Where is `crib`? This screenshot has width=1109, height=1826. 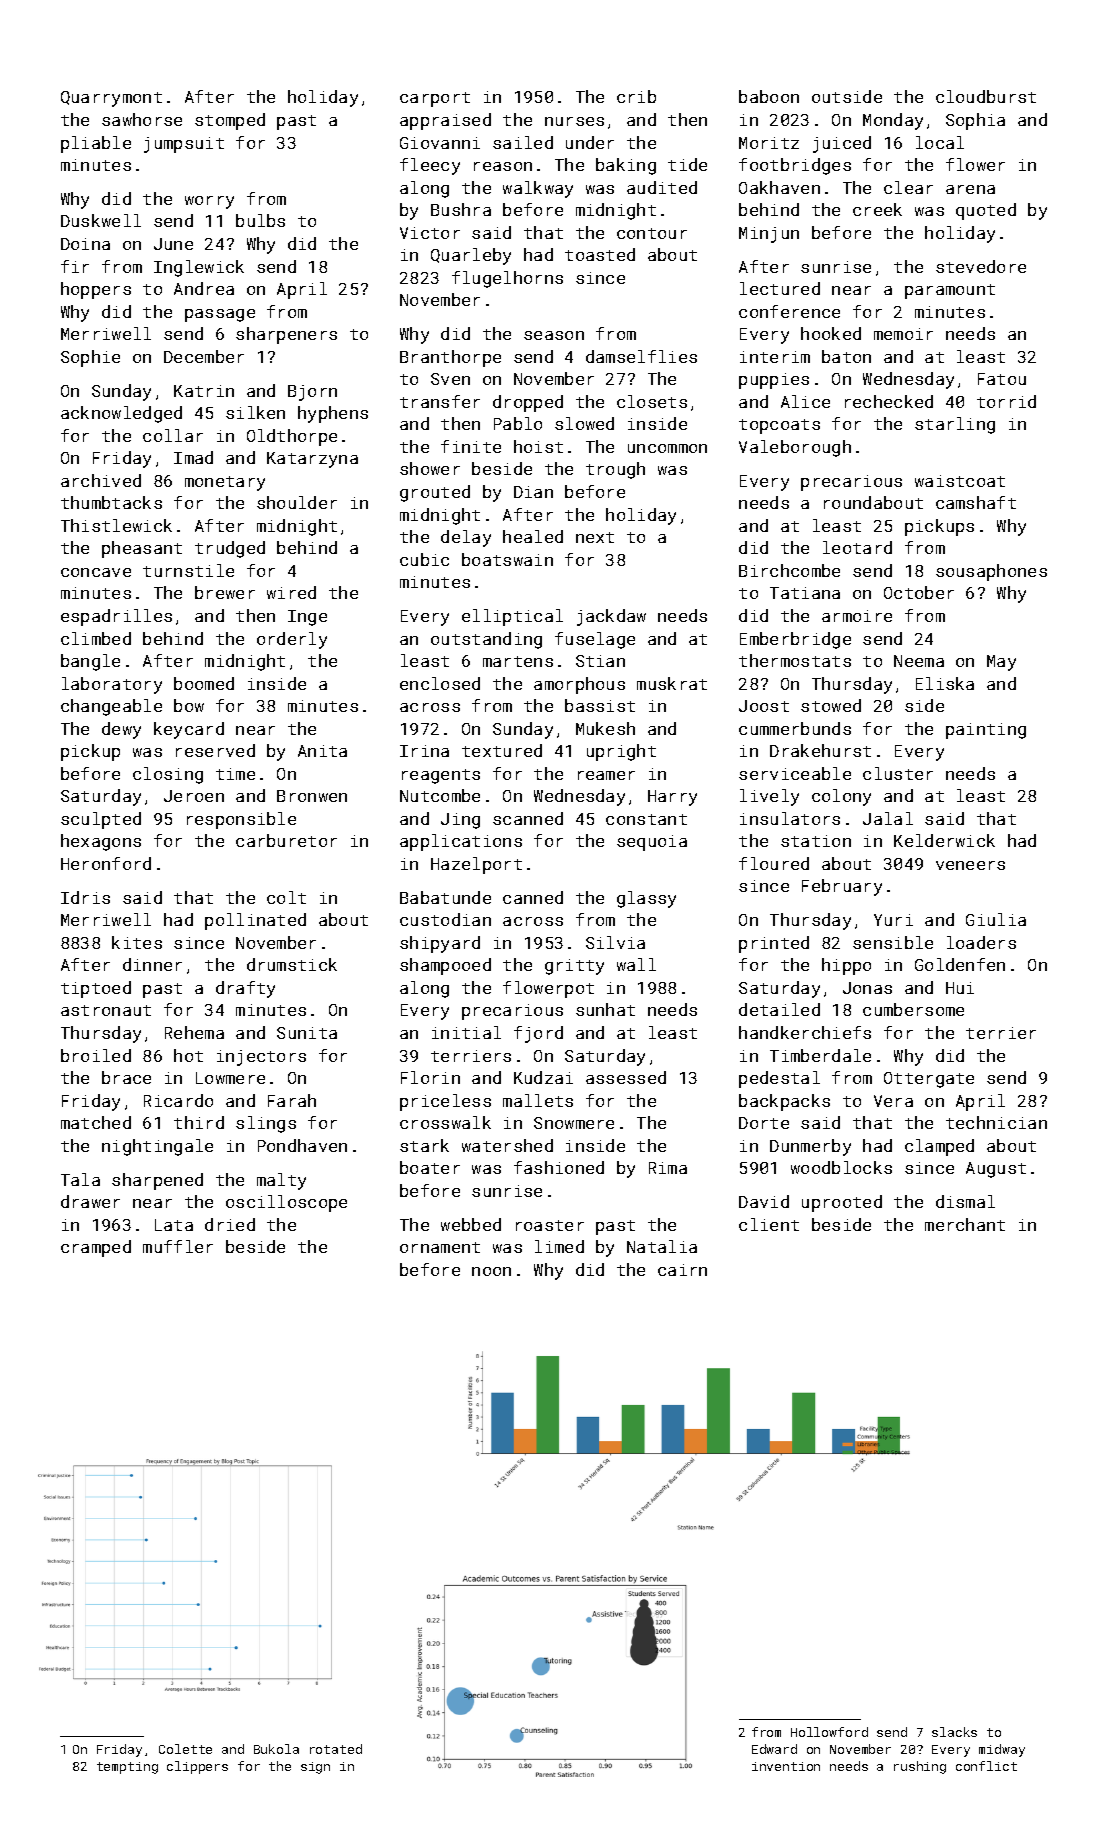
crib is located at coordinates (636, 96).
